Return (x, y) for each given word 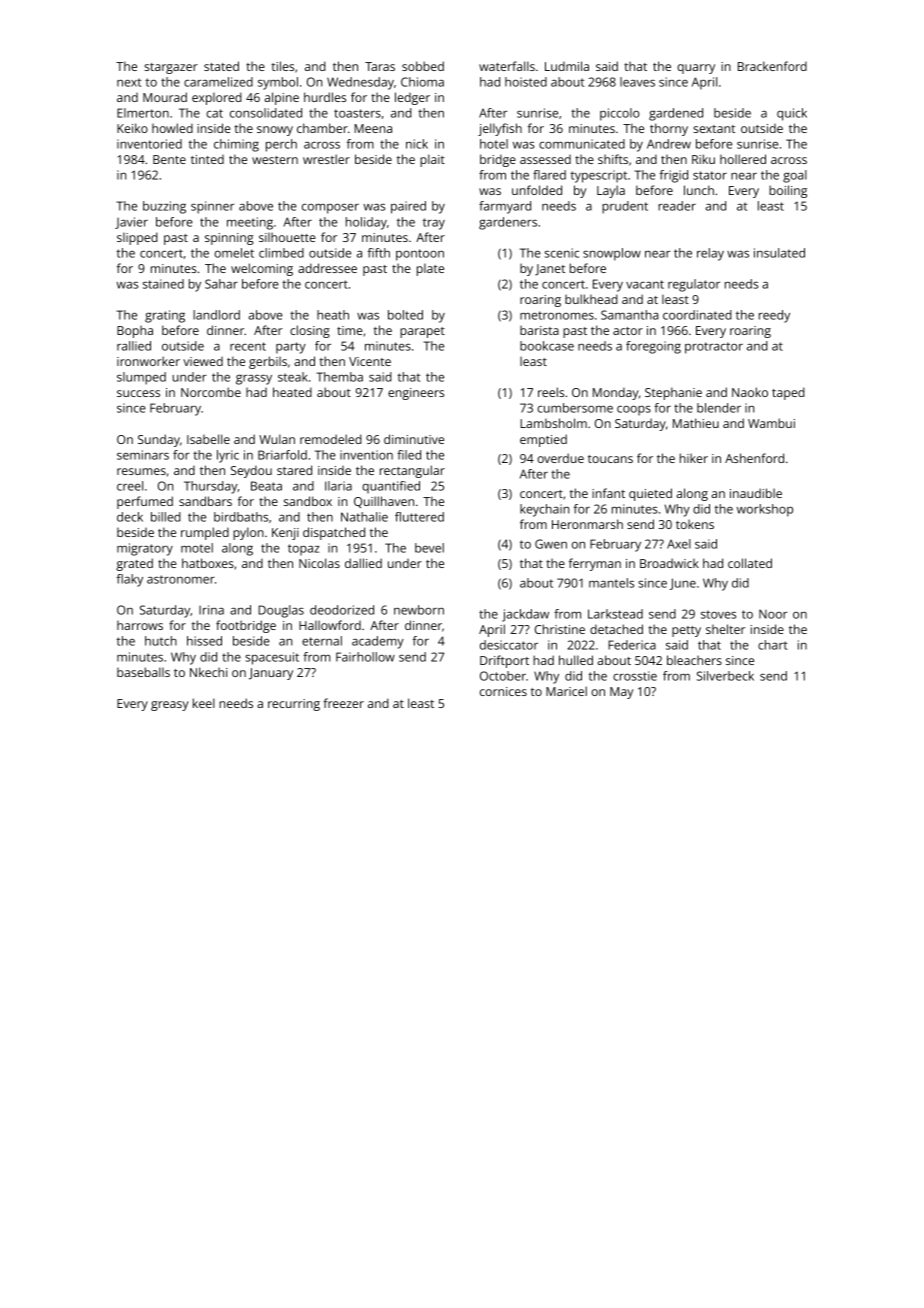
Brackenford (772, 66)
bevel (429, 548)
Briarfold (282, 455)
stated (221, 66)
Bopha (135, 331)
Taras (380, 66)
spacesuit (272, 658)
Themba (339, 377)
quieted (650, 494)
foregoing (653, 347)
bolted (405, 315)
